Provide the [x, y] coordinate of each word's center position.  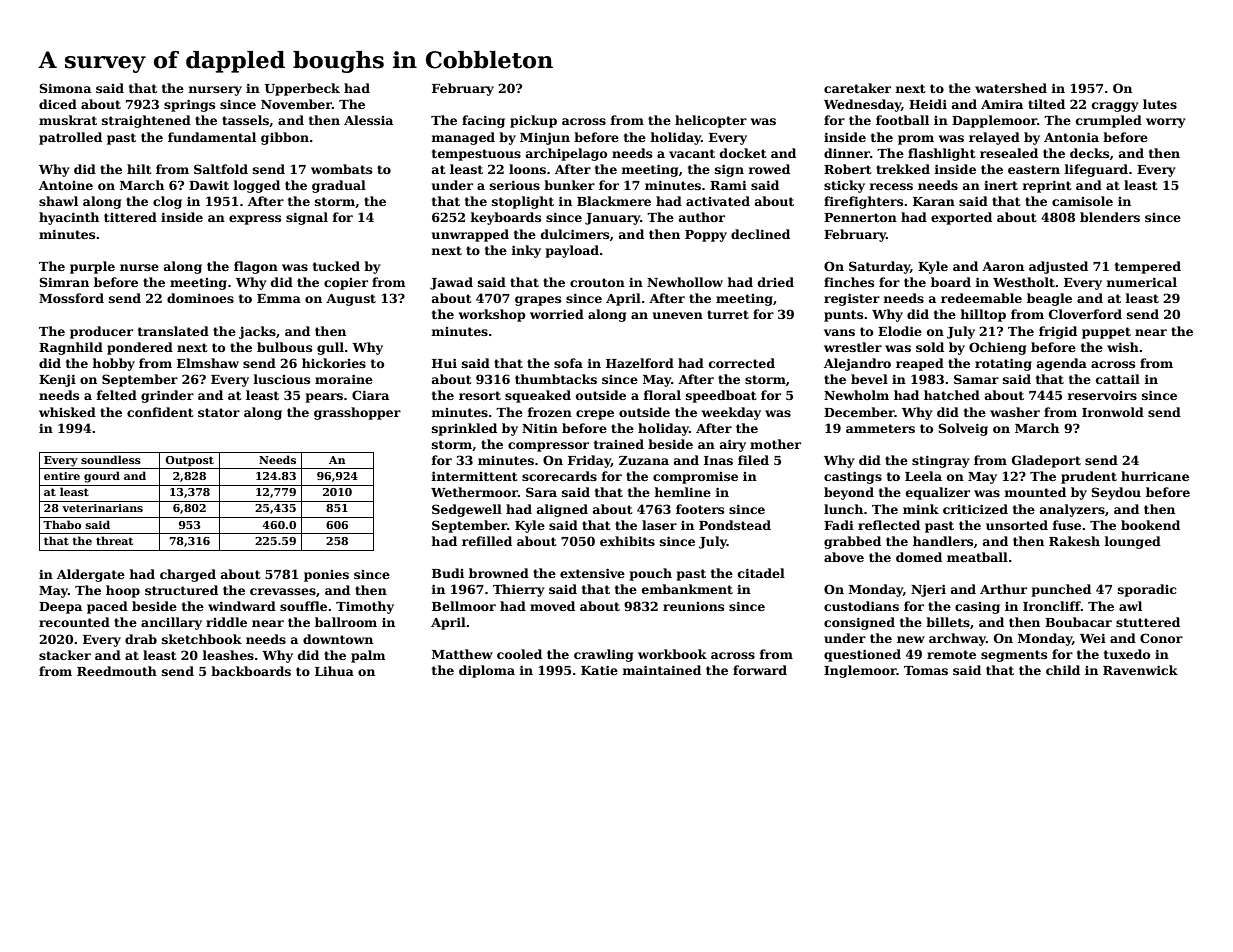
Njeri [928, 590]
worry [1166, 123]
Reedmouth [117, 671]
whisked [67, 412]
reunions [693, 606]
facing [483, 121]
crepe [595, 415]
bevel [869, 379]
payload [572, 251]
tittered [130, 217]
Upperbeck [302, 89]
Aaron [1003, 266]
